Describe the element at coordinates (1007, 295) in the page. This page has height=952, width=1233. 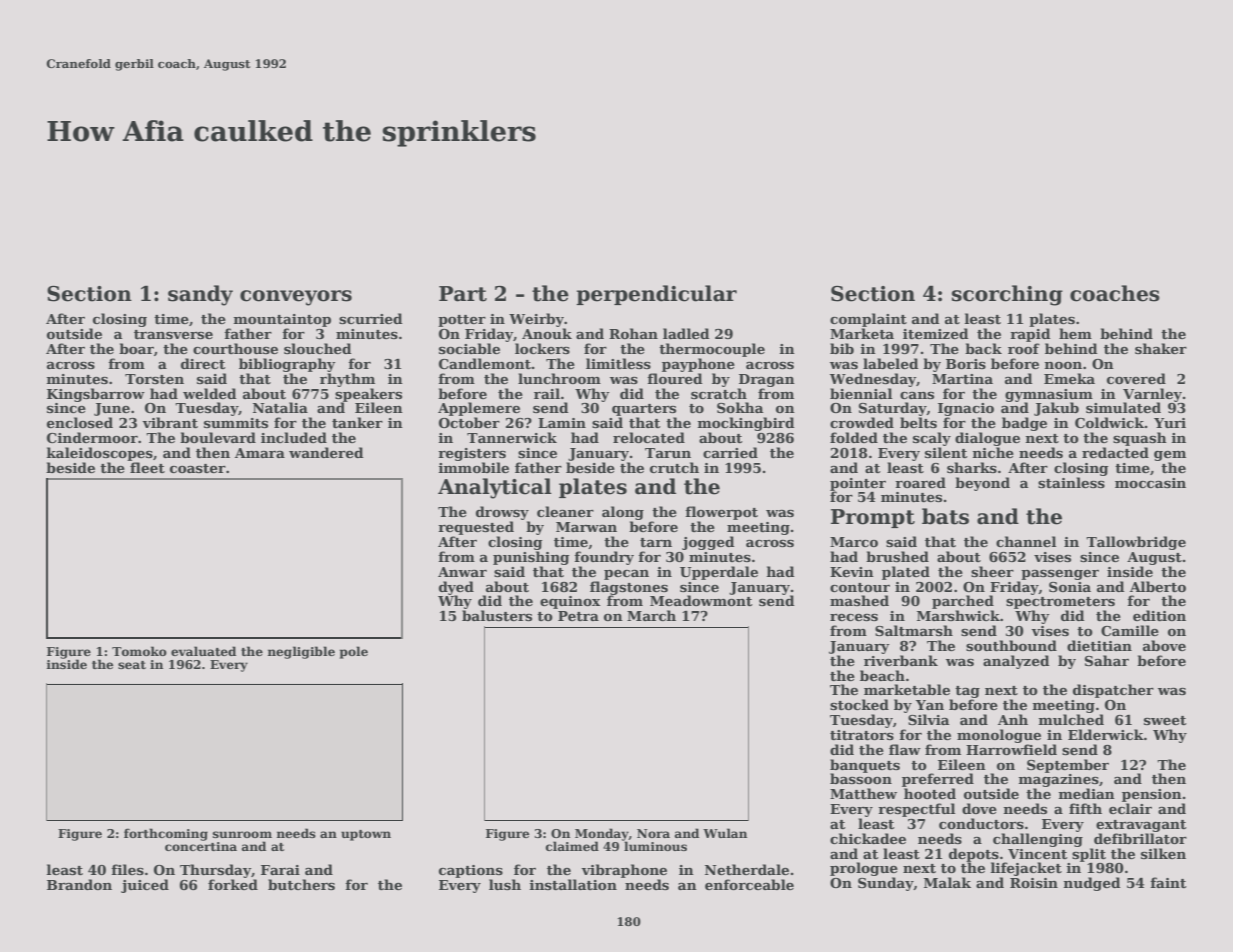
I see `scorching` at that location.
